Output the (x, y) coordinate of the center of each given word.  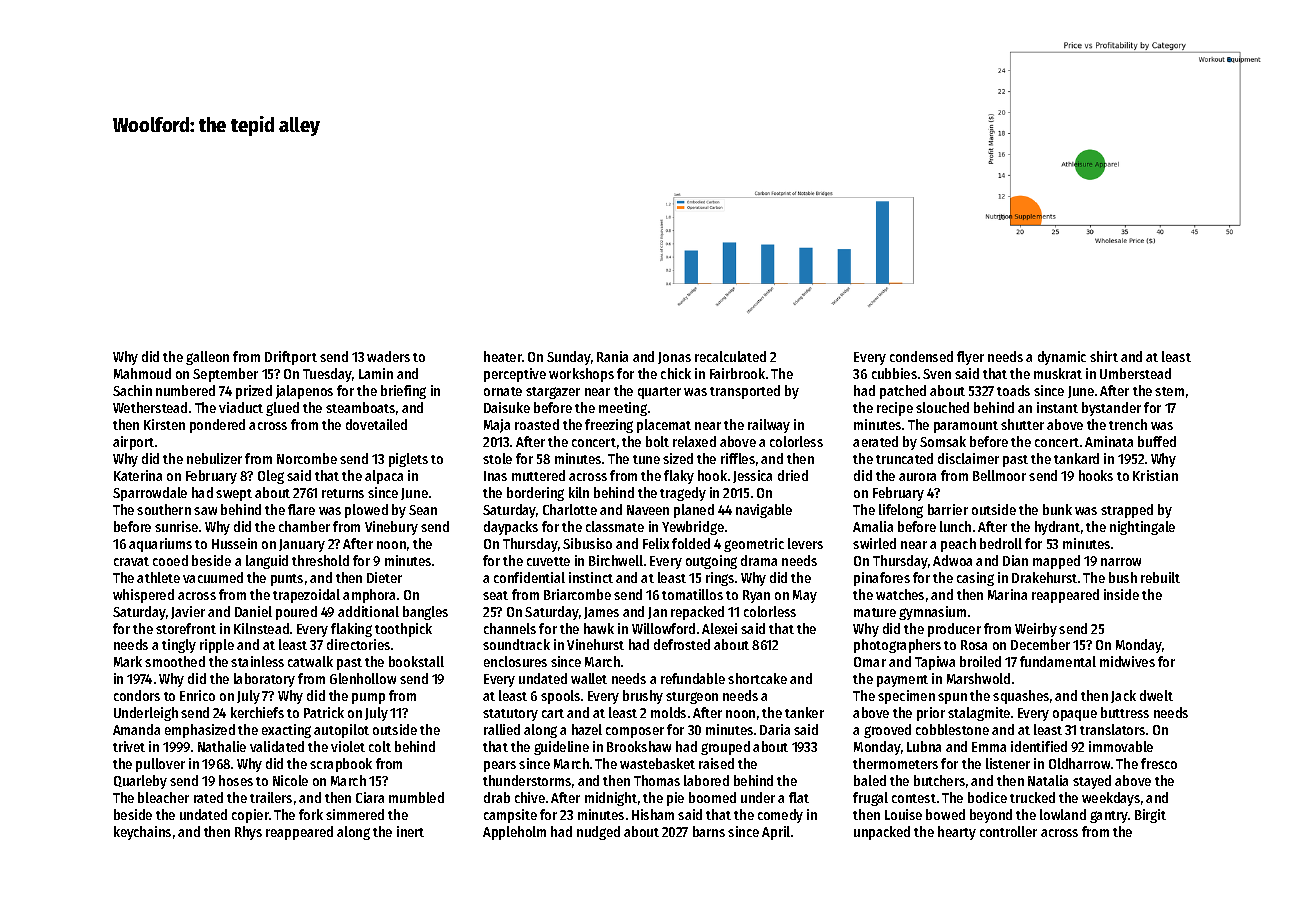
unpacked (882, 833)
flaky (679, 477)
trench (1128, 424)
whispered (143, 596)
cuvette (548, 561)
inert (410, 831)
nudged (598, 833)
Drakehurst (1044, 577)
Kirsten (164, 424)
